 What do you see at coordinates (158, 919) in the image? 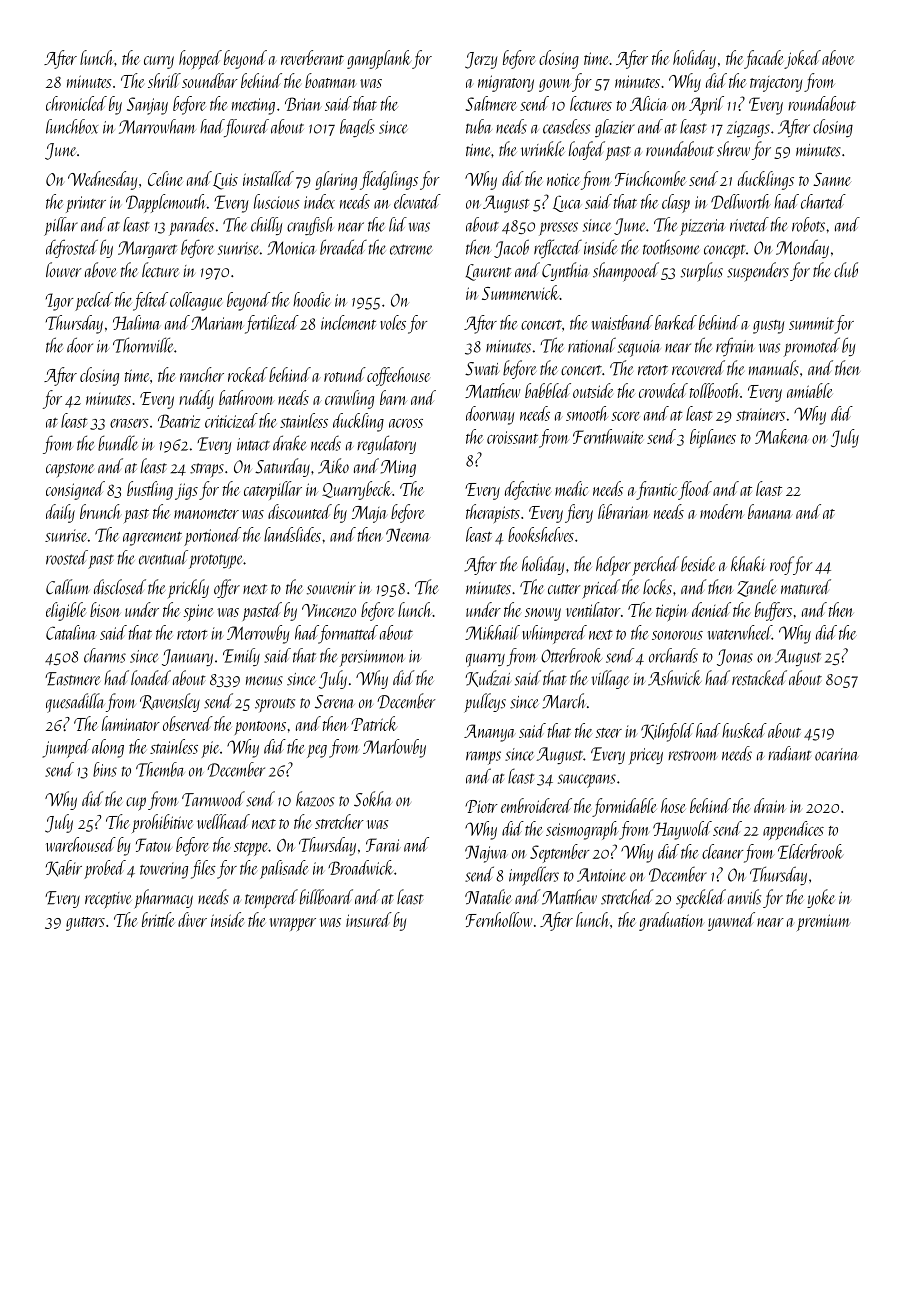
I see `brittle` at bounding box center [158, 919].
